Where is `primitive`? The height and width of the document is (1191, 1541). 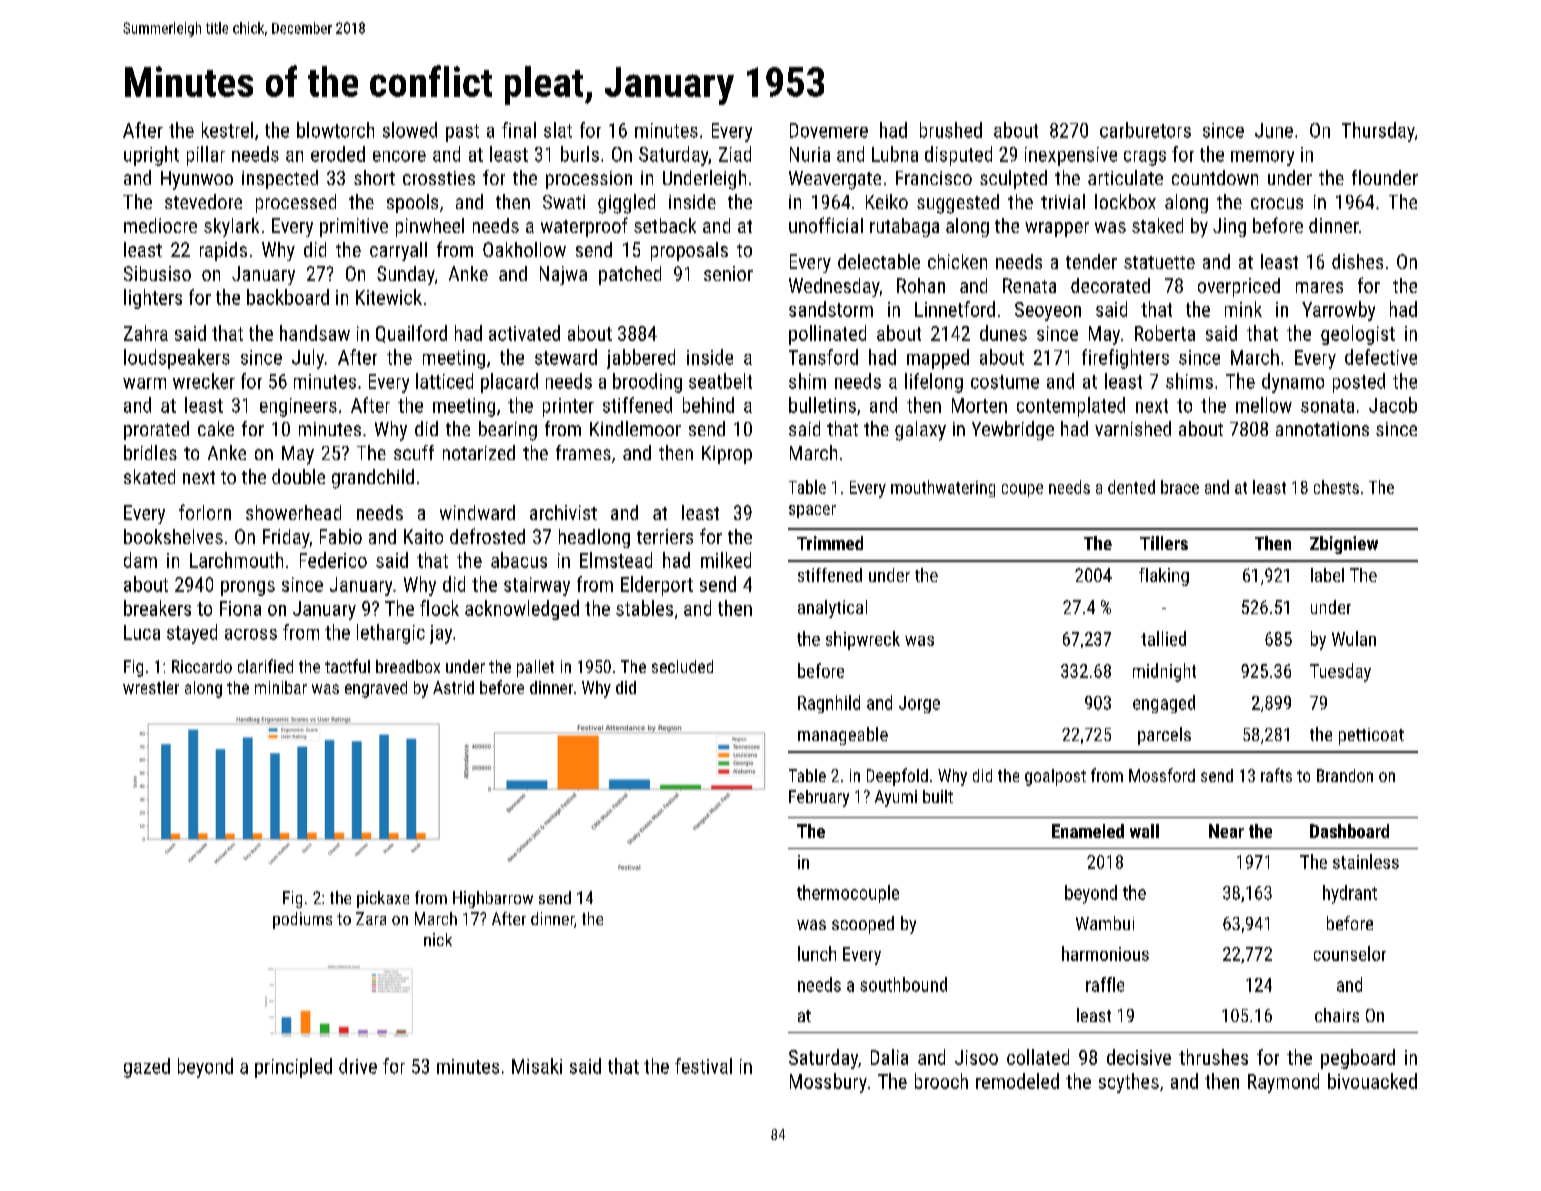
primitive is located at coordinates (354, 227).
